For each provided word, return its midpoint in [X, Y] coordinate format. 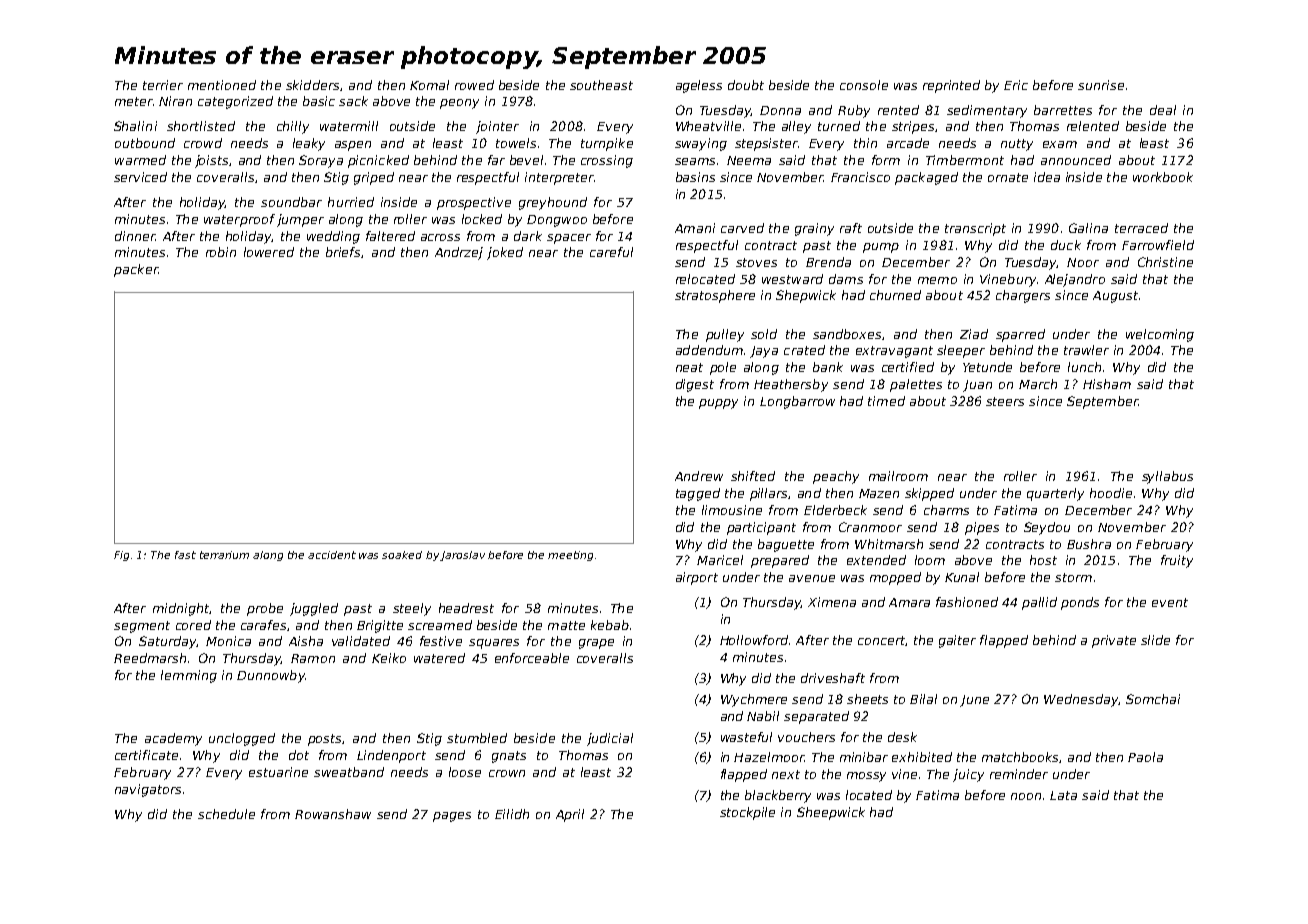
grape [596, 644]
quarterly [1055, 494]
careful [611, 252]
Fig [121, 556]
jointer [497, 127]
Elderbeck [835, 510]
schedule [226, 814]
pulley [725, 335]
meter [134, 101]
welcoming [1160, 335]
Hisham [1107, 384]
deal [1163, 110]
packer [136, 270]
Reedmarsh [150, 658]
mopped [895, 578]
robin [221, 252]
